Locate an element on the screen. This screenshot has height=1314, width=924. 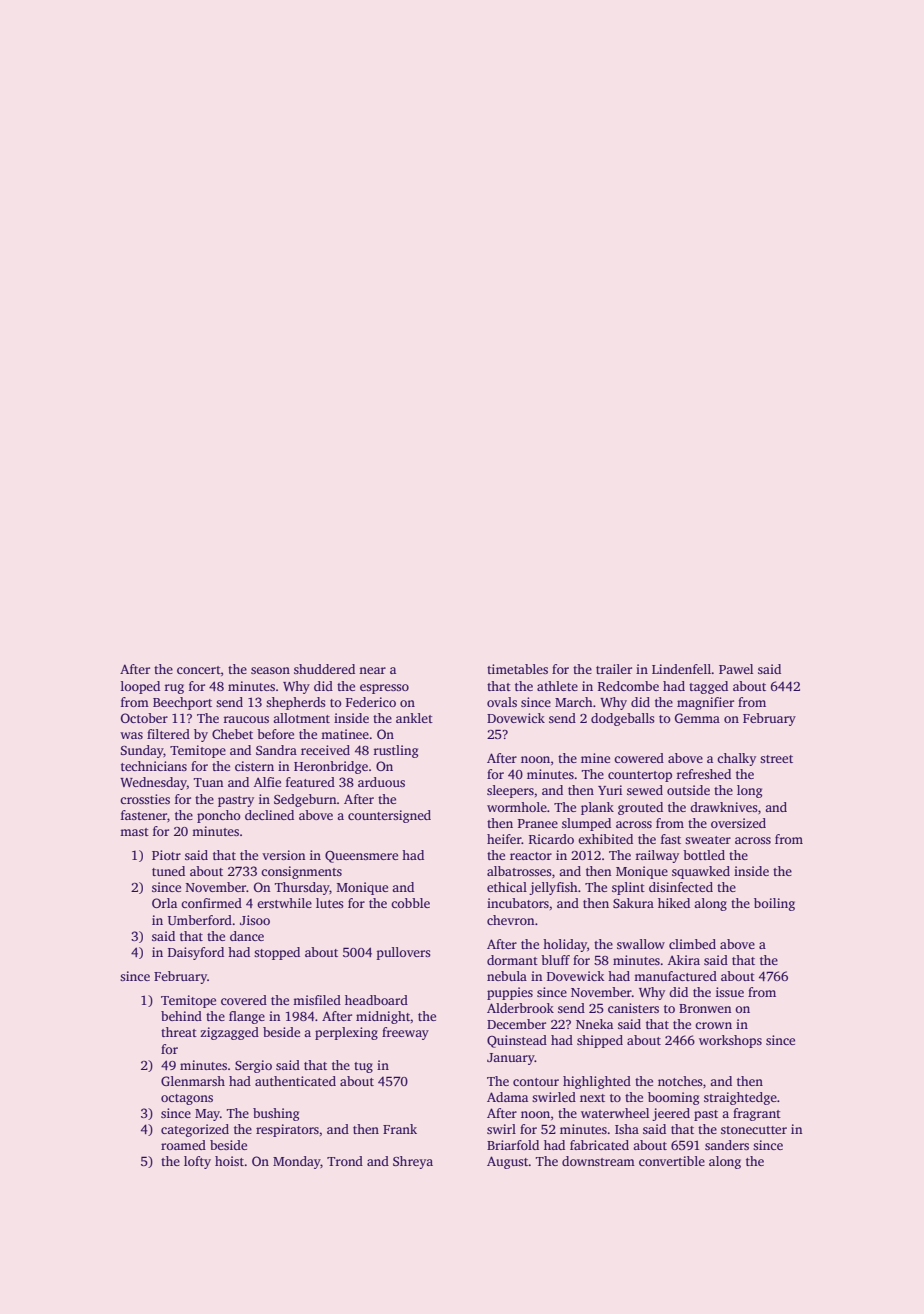
slumped is located at coordinates (586, 824).
